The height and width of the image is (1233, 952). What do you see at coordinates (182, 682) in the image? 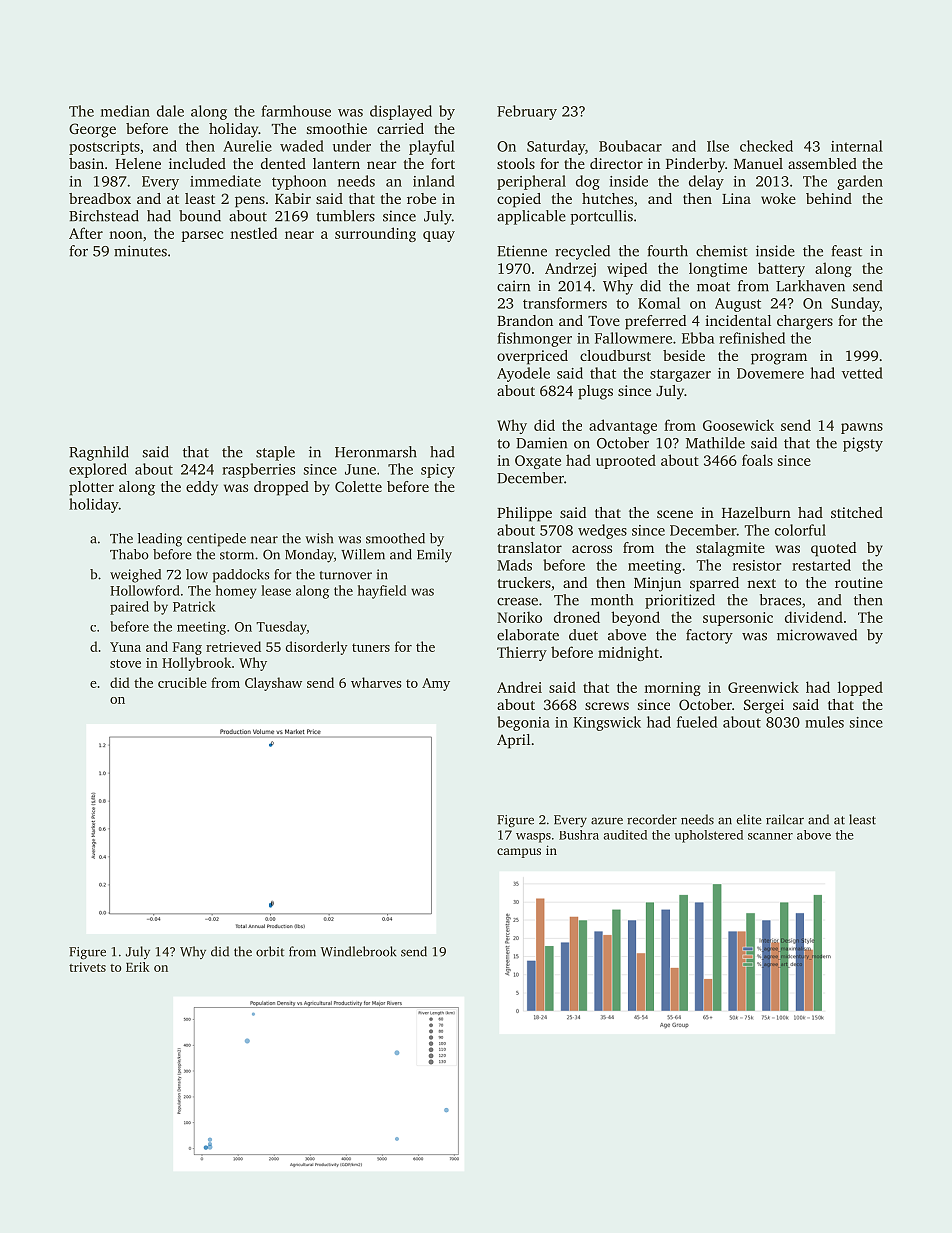
I see `crucible` at bounding box center [182, 682].
